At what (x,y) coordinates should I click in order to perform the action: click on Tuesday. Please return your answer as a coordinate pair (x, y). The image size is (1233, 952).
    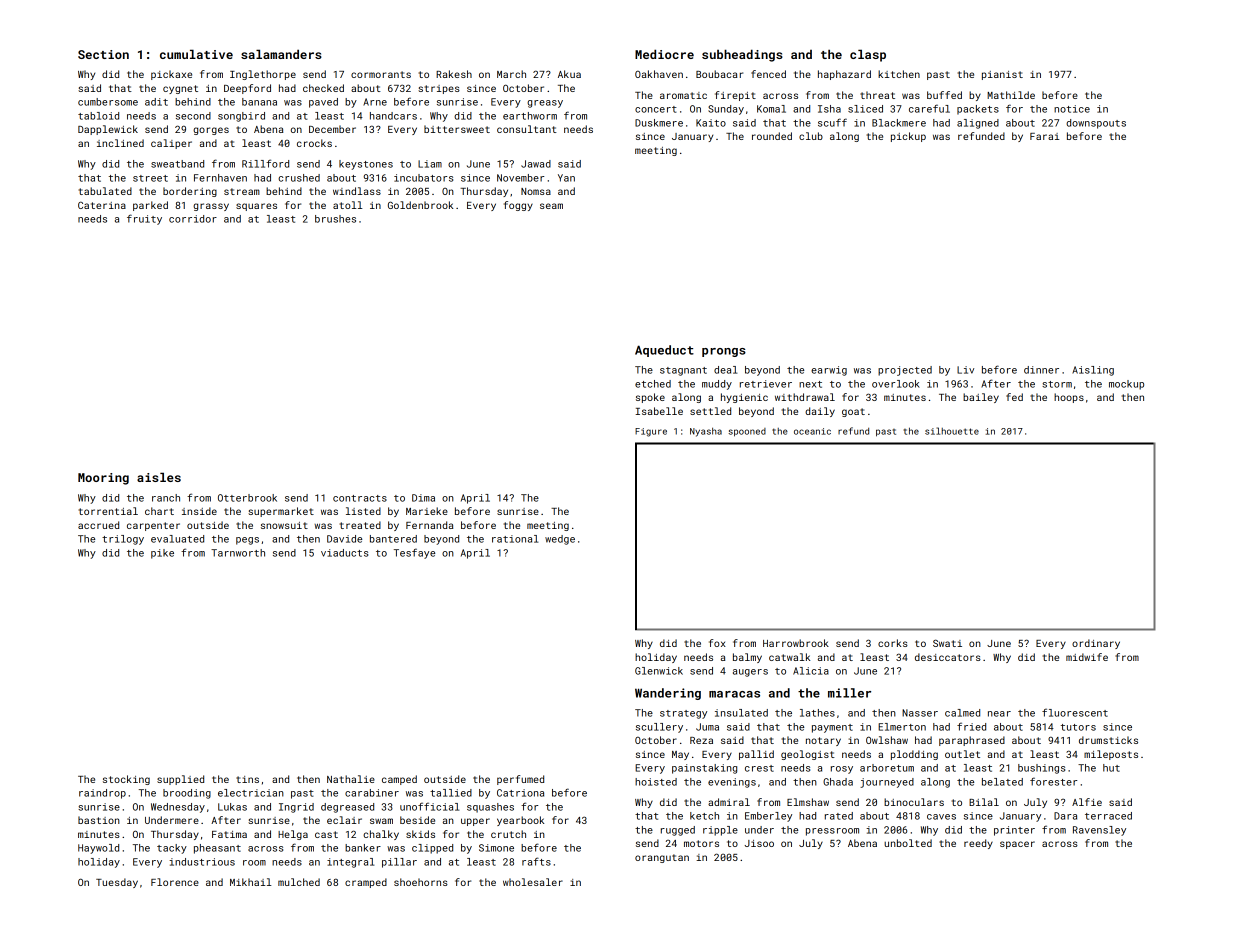
    Looking at the image, I should click on (117, 883).
